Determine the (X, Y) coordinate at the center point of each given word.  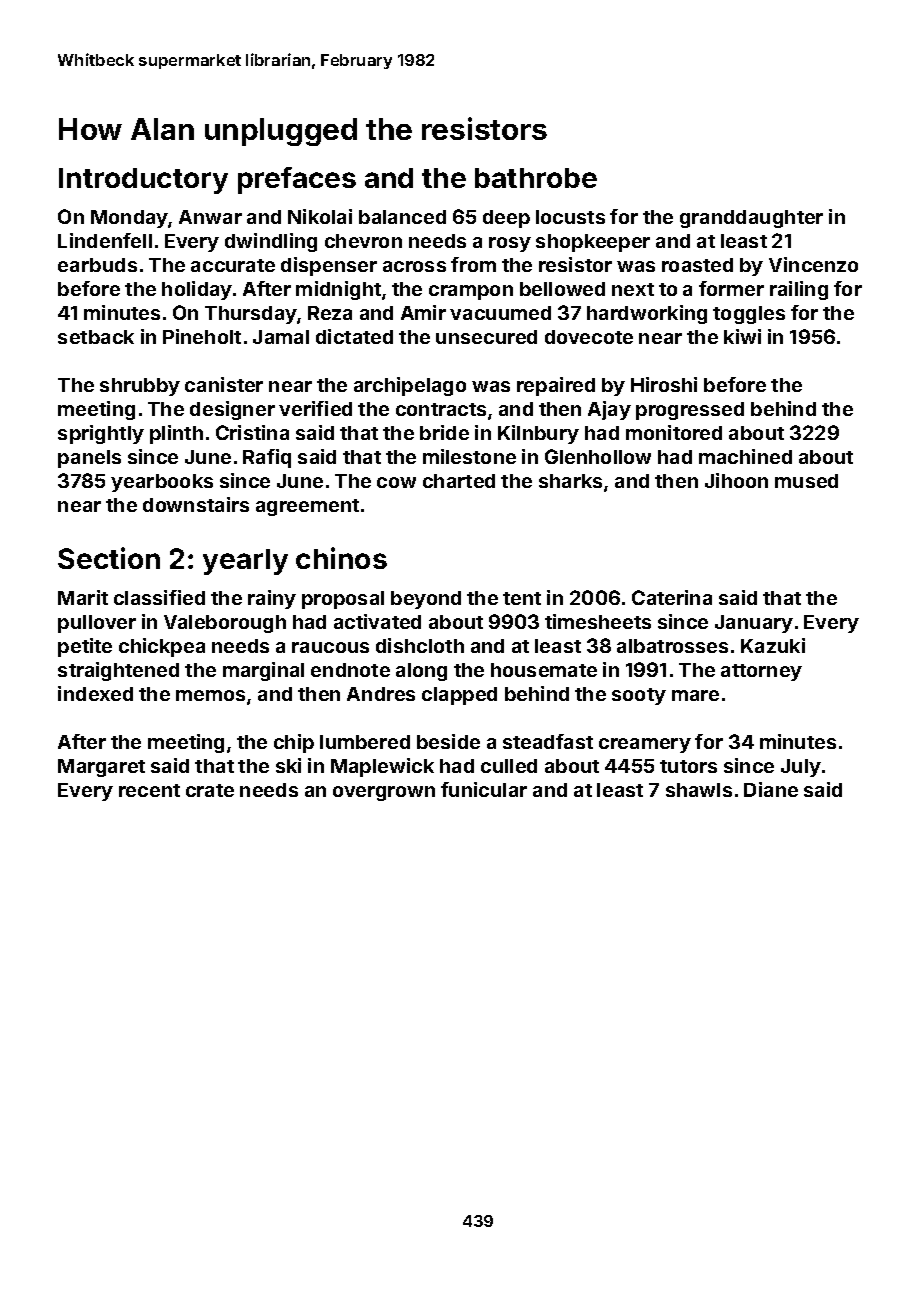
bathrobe (536, 178)
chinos (341, 558)
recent (149, 790)
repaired (556, 386)
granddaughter (751, 219)
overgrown (384, 793)
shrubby (140, 387)
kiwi (742, 336)
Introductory (143, 181)
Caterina (672, 597)
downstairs (196, 504)
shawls (699, 790)
